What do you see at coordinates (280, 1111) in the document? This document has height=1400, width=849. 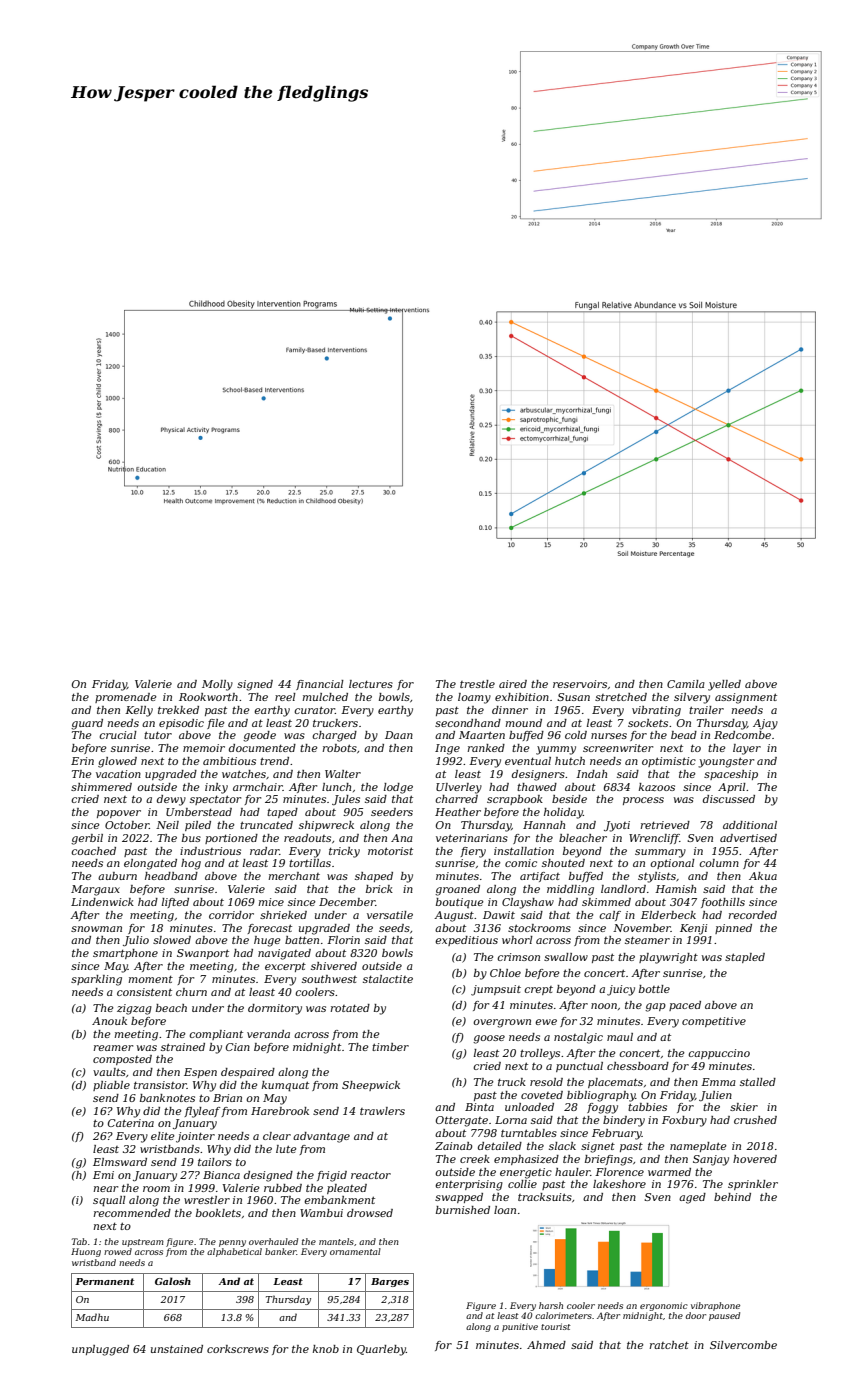 I see `Harebrook` at bounding box center [280, 1111].
